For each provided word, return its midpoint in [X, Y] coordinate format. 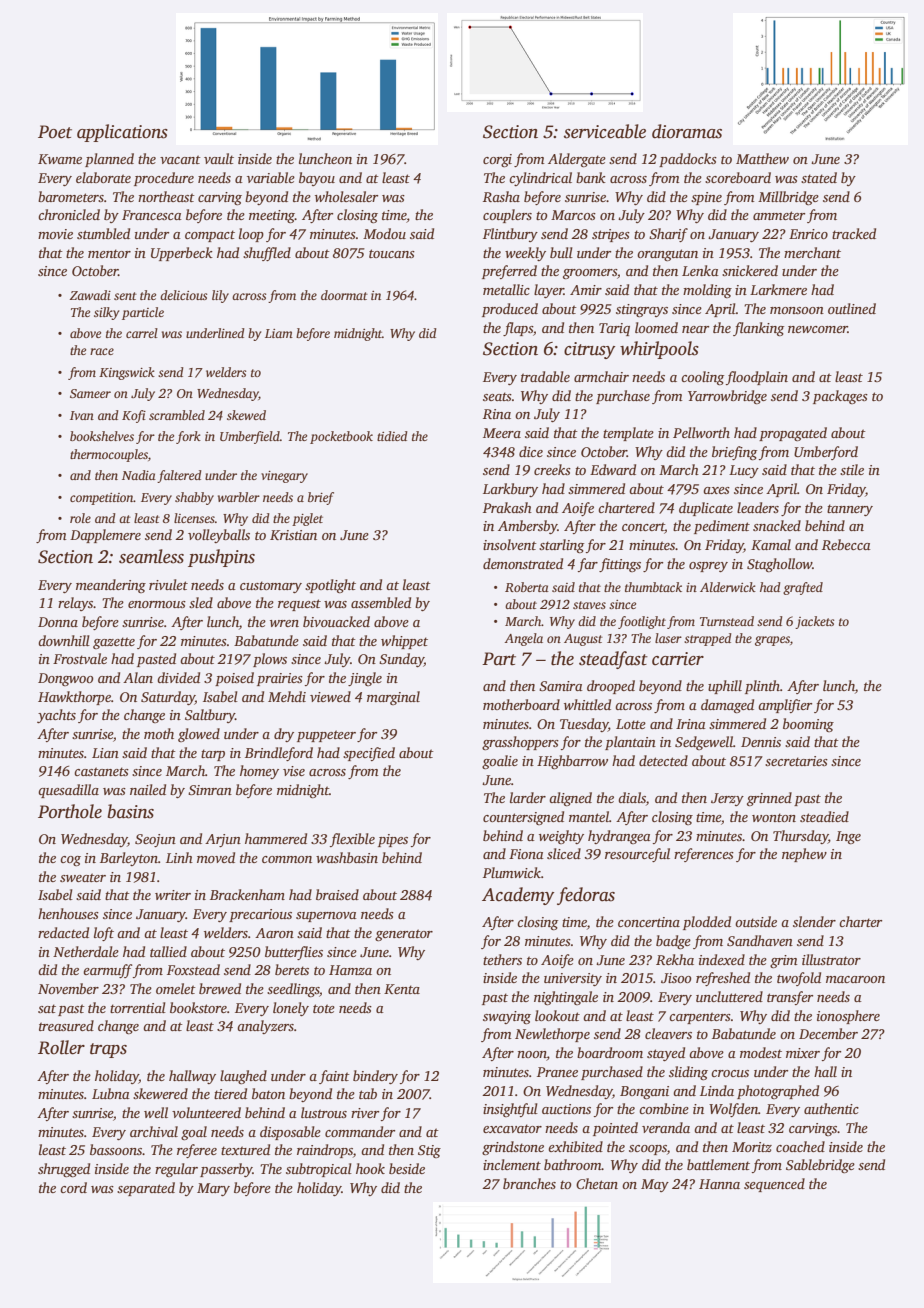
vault [219, 158]
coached [800, 1146]
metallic [506, 289]
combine [664, 1108]
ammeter [779, 215]
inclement [512, 1164]
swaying [507, 1017]
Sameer [90, 393]
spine [706, 198]
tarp [213, 755]
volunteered [206, 1112]
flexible [352, 840]
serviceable [605, 131]
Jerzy [727, 799]
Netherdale [86, 951]
